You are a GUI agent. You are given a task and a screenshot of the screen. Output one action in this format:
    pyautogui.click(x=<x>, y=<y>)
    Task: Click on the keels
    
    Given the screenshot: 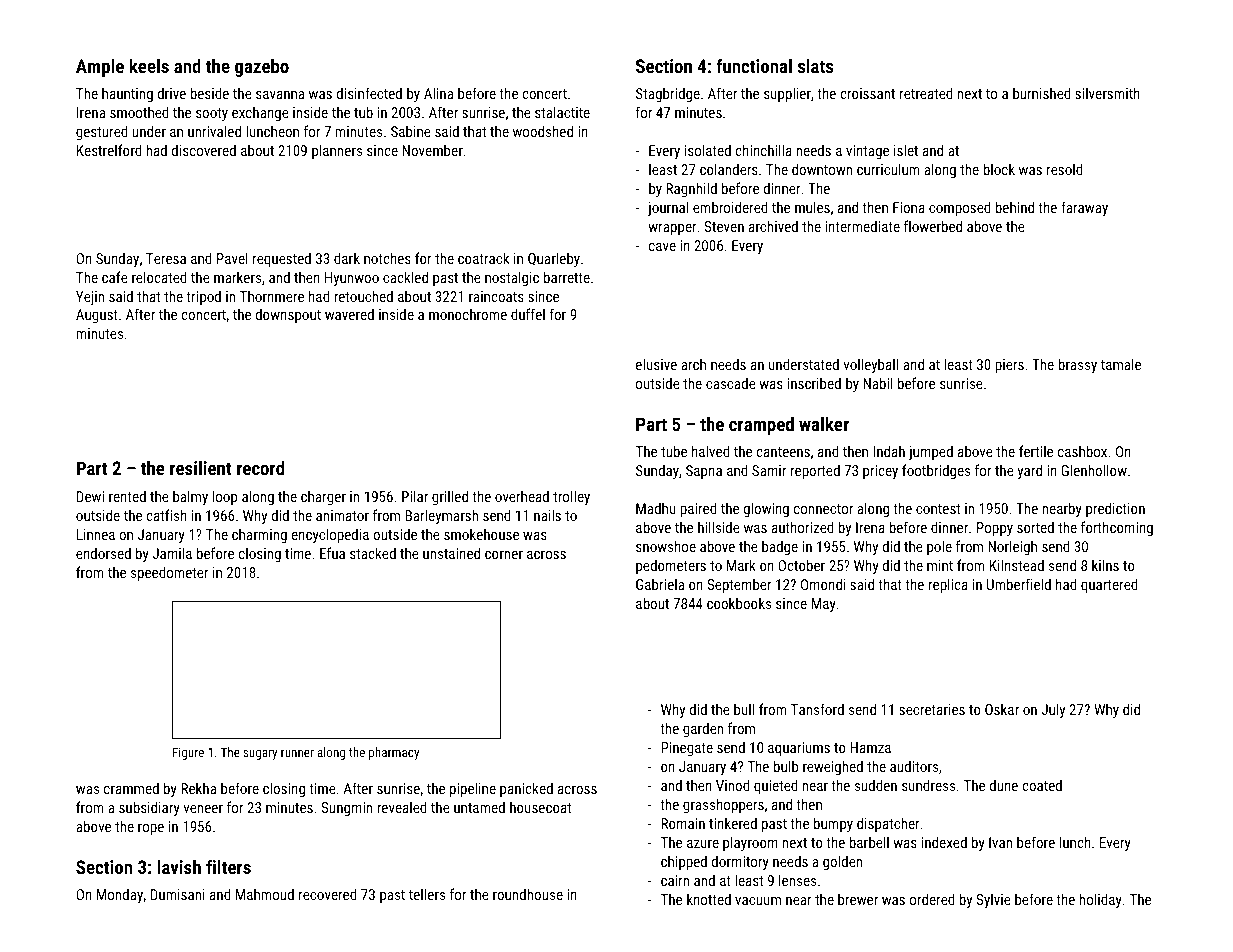 What is the action you would take?
    pyautogui.click(x=149, y=66)
